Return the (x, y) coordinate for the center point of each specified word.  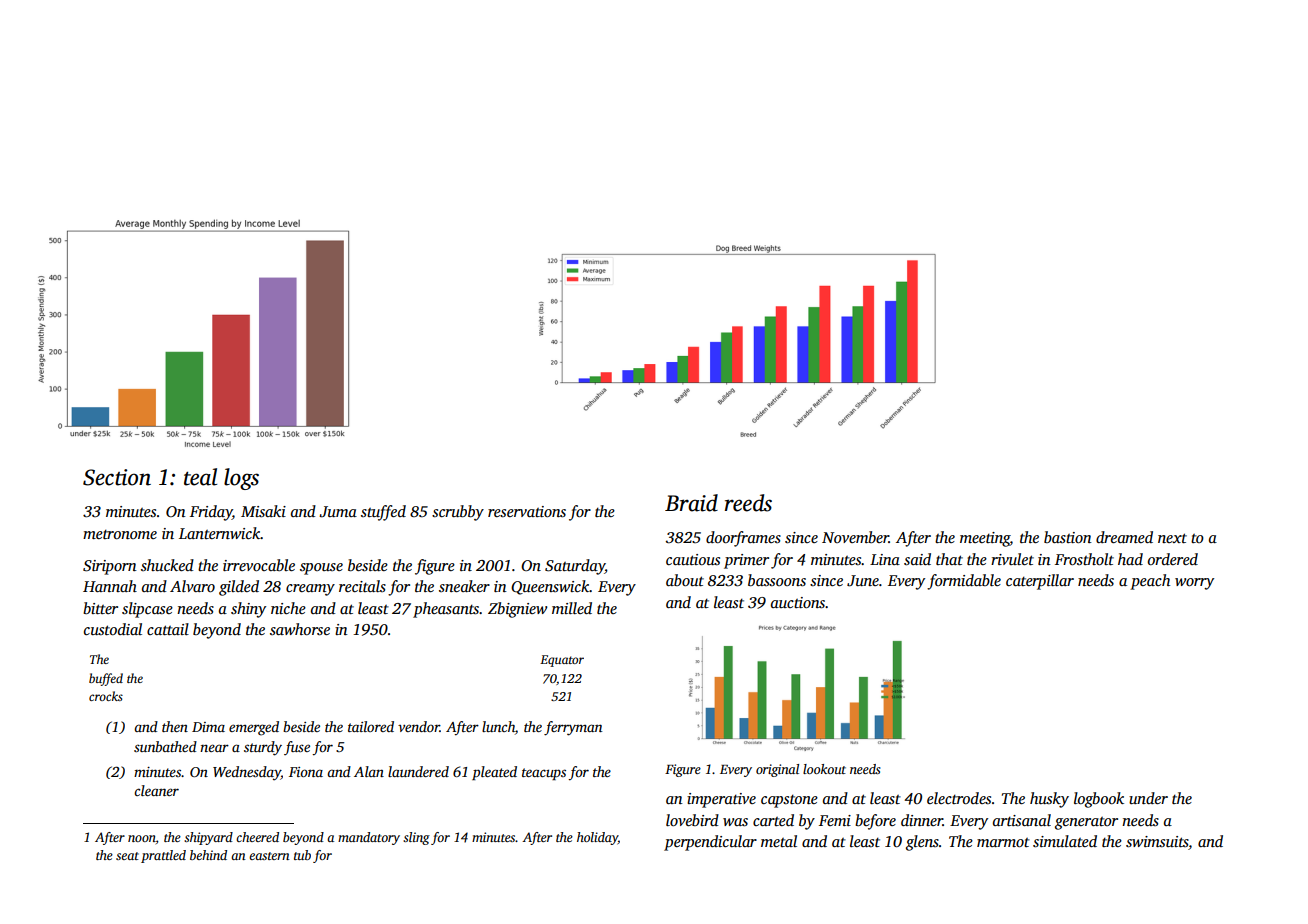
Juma (338, 512)
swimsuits (1157, 843)
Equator (562, 661)
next (1172, 538)
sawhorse (300, 629)
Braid (691, 503)
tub (302, 855)
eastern (269, 856)
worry (1194, 584)
